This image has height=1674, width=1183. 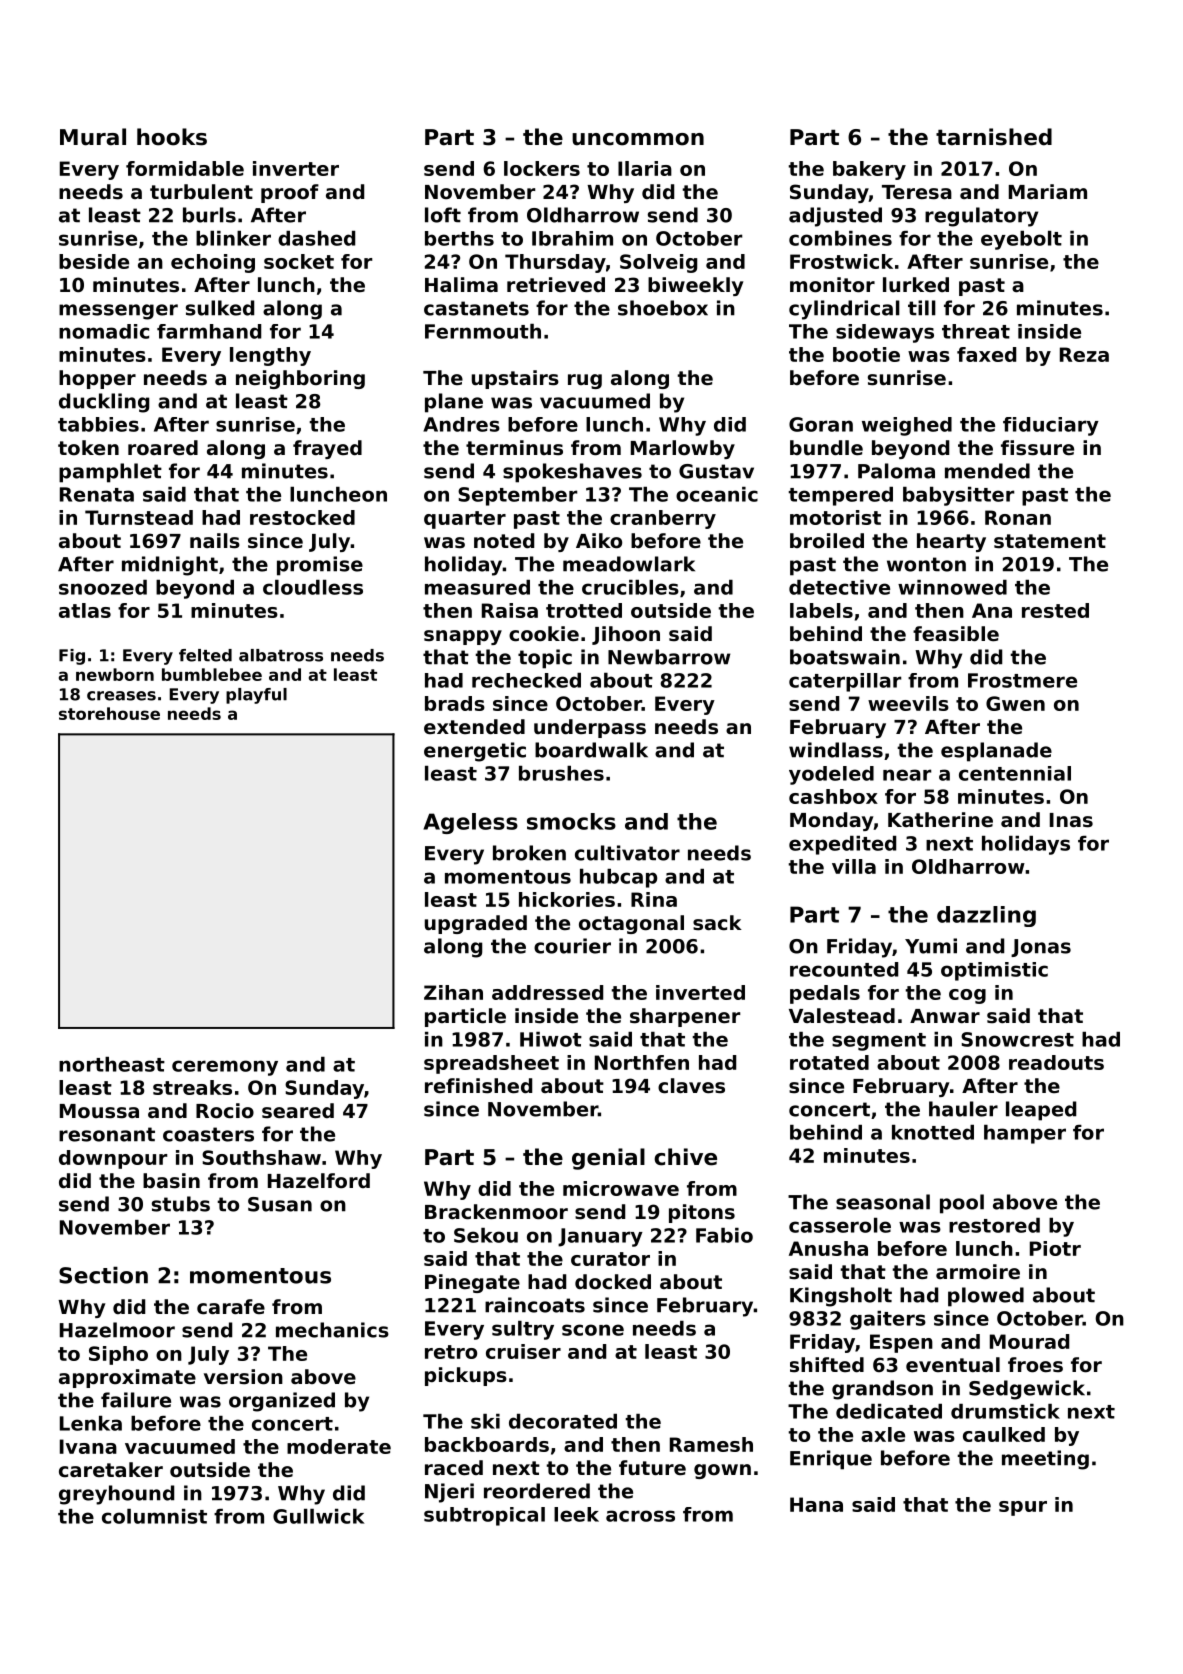 What do you see at coordinates (154, 1516) in the image?
I see `columnist` at bounding box center [154, 1516].
